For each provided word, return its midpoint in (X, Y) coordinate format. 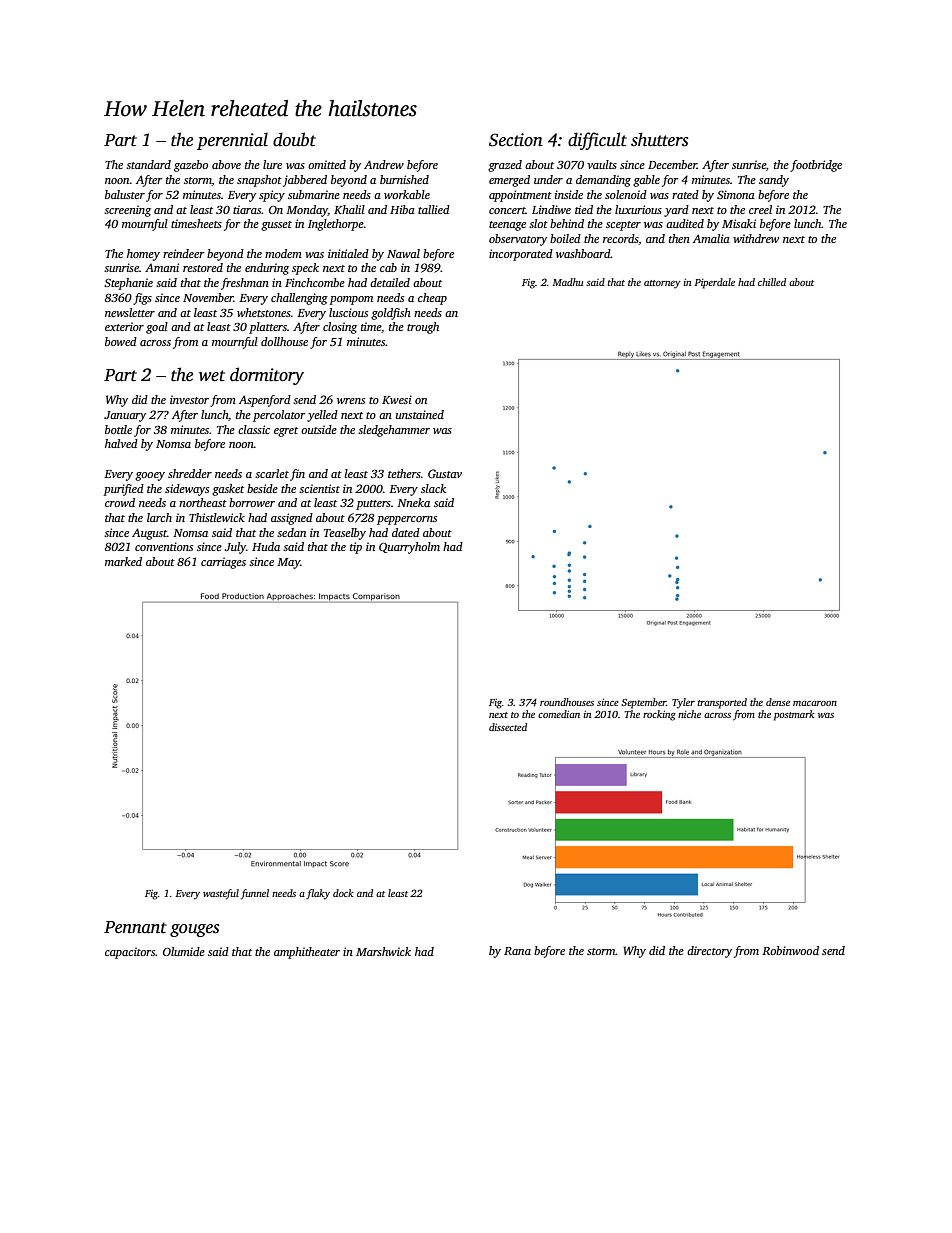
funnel (255, 894)
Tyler (683, 703)
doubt (294, 139)
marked (123, 561)
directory (709, 952)
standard (148, 164)
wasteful (221, 894)
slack (433, 488)
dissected (508, 727)
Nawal (403, 253)
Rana (517, 951)
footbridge (816, 166)
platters (268, 328)
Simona (736, 194)
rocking (659, 715)
